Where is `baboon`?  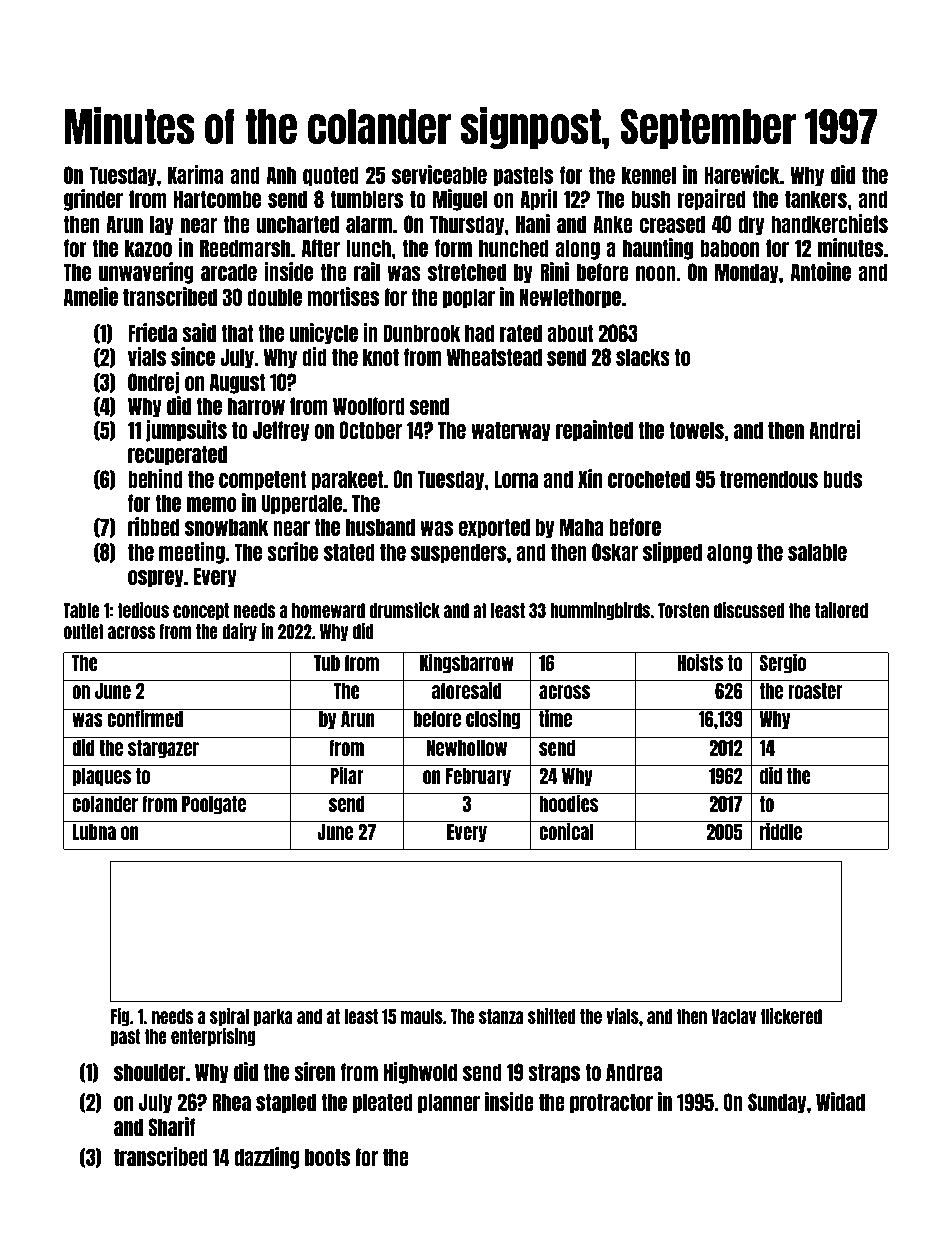
baboon is located at coordinates (729, 248).
